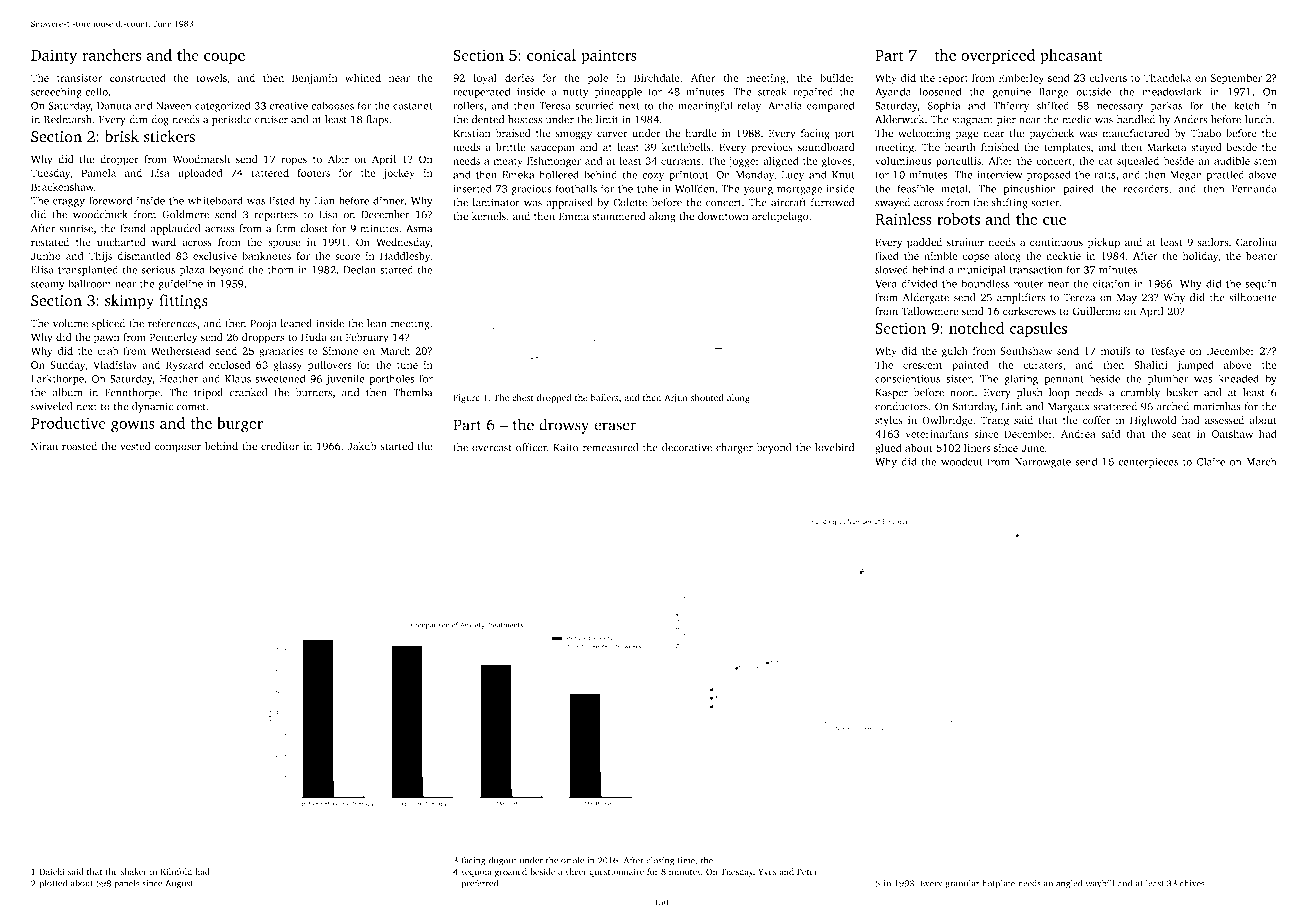  I want to click on ranchers, so click(112, 55).
